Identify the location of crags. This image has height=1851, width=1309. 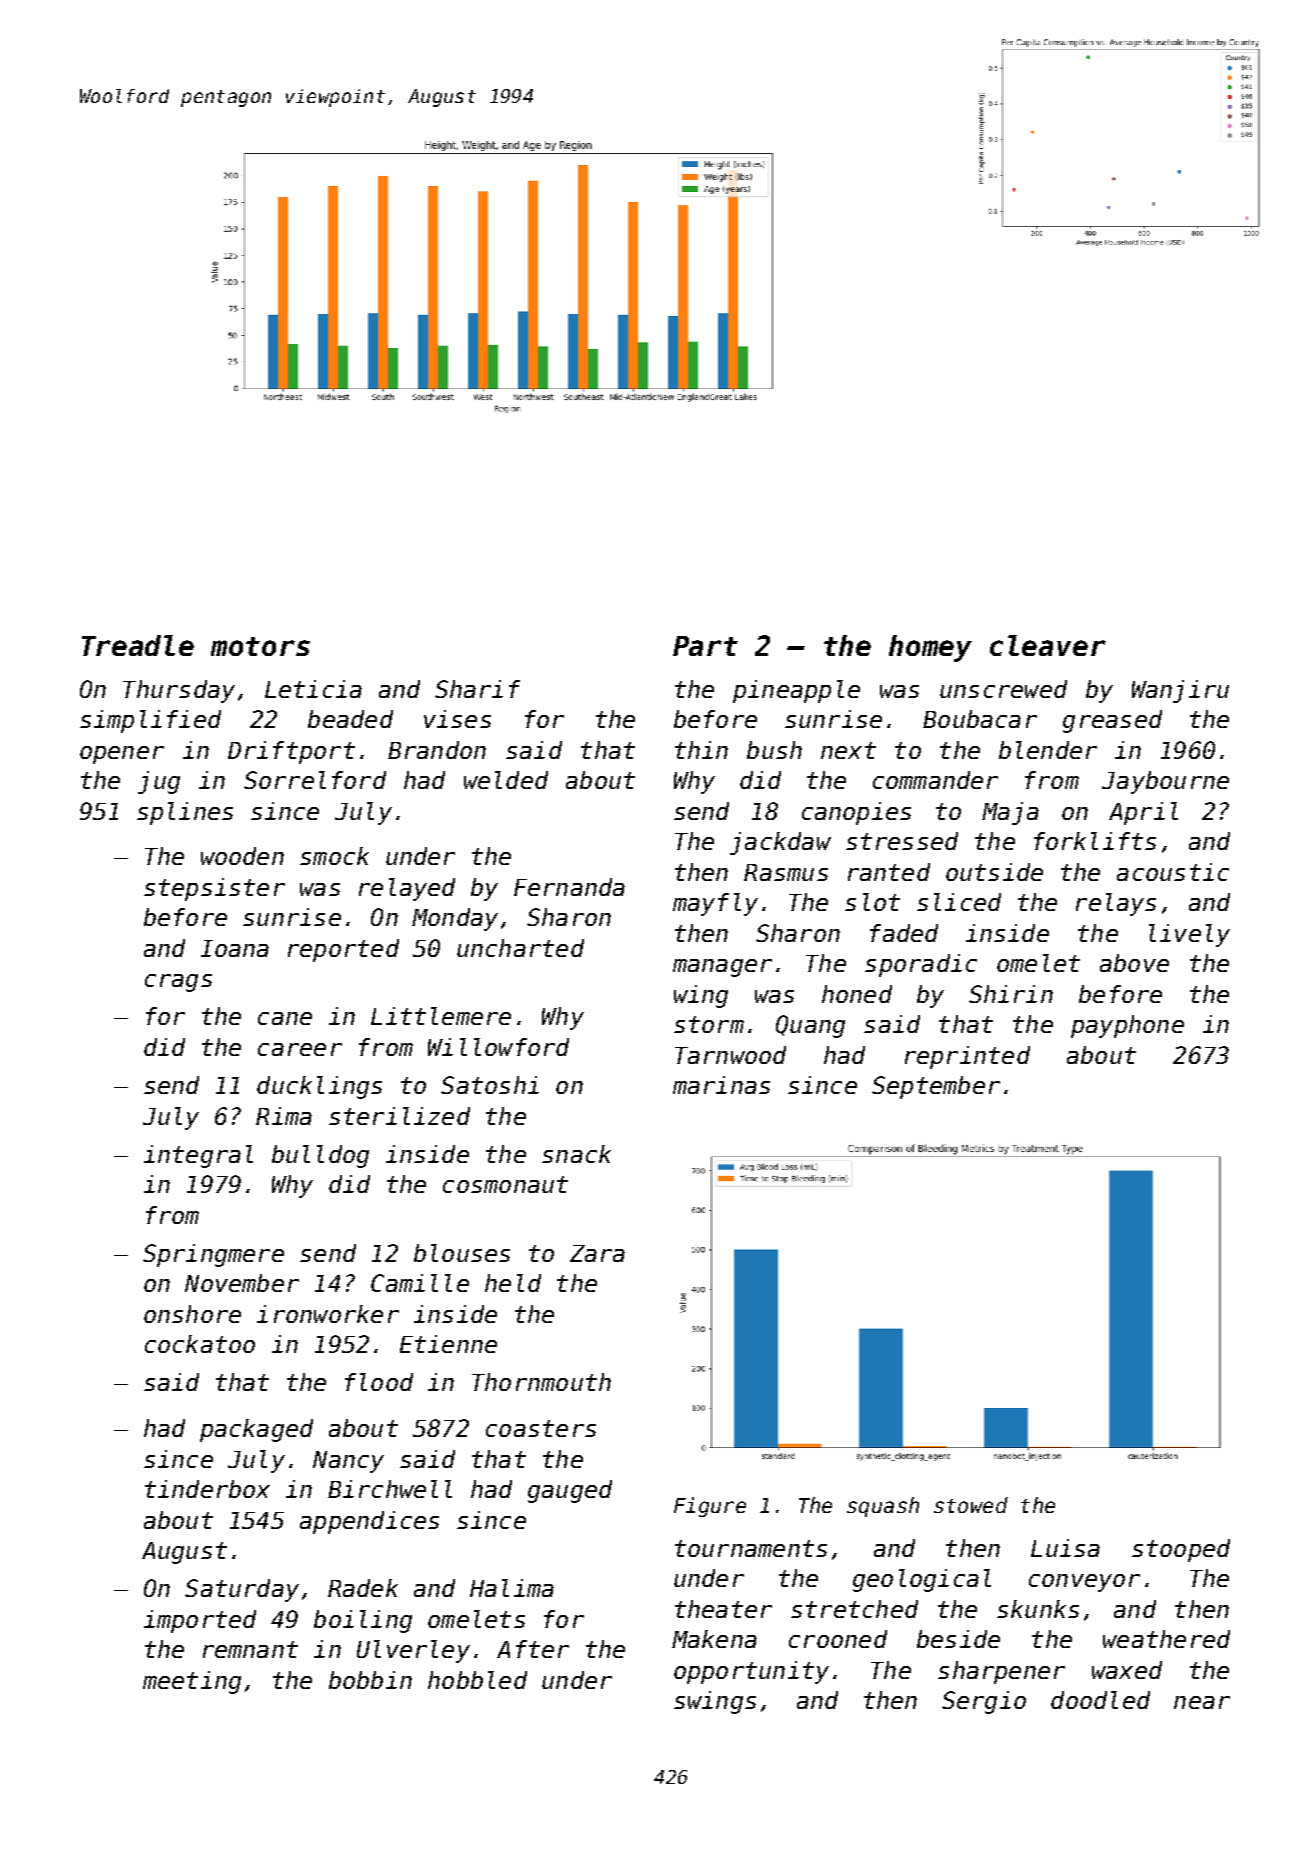
(178, 983).
